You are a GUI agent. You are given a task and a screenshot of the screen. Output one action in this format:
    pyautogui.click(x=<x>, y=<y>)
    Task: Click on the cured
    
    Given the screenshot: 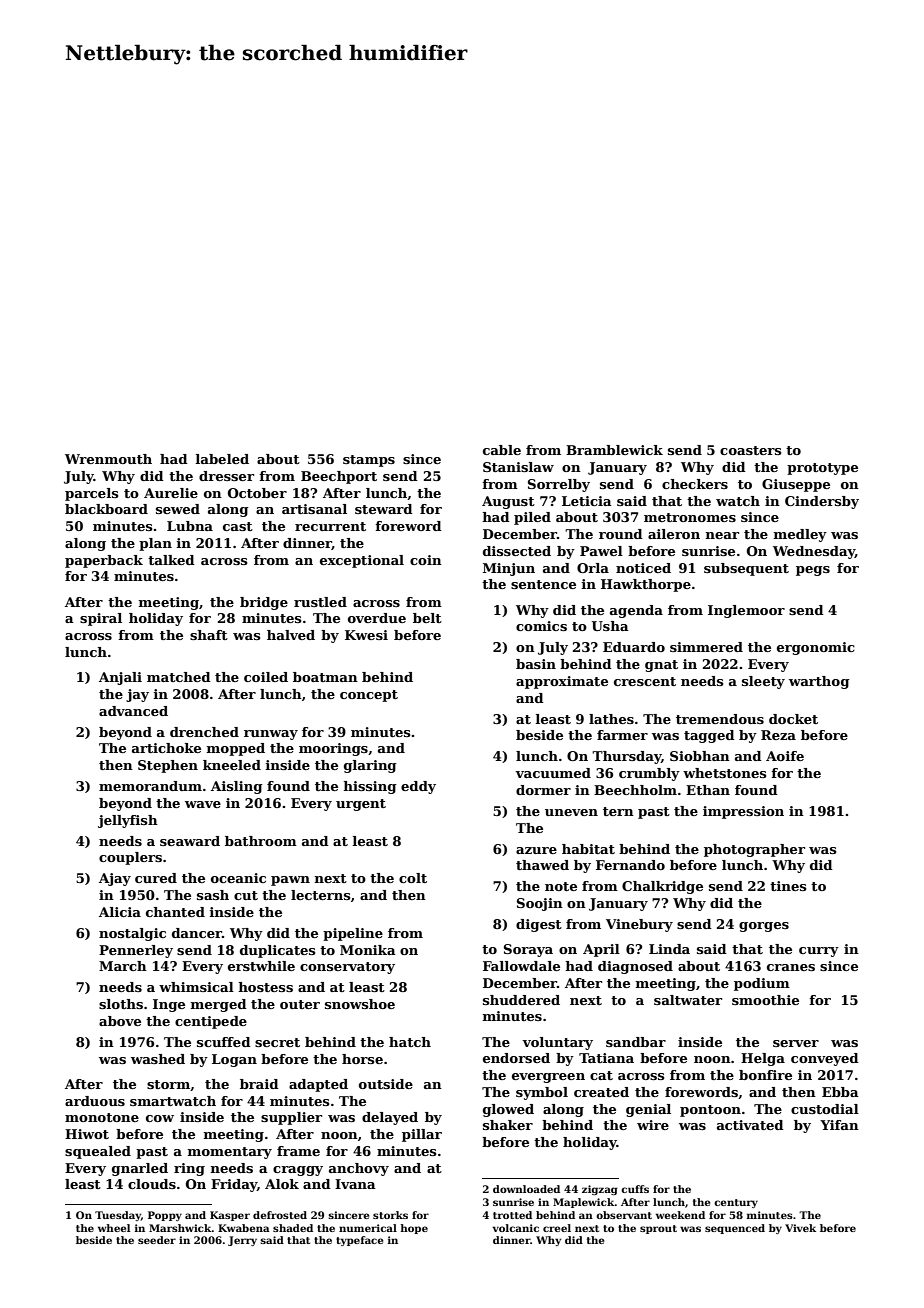 What is the action you would take?
    pyautogui.click(x=156, y=878)
